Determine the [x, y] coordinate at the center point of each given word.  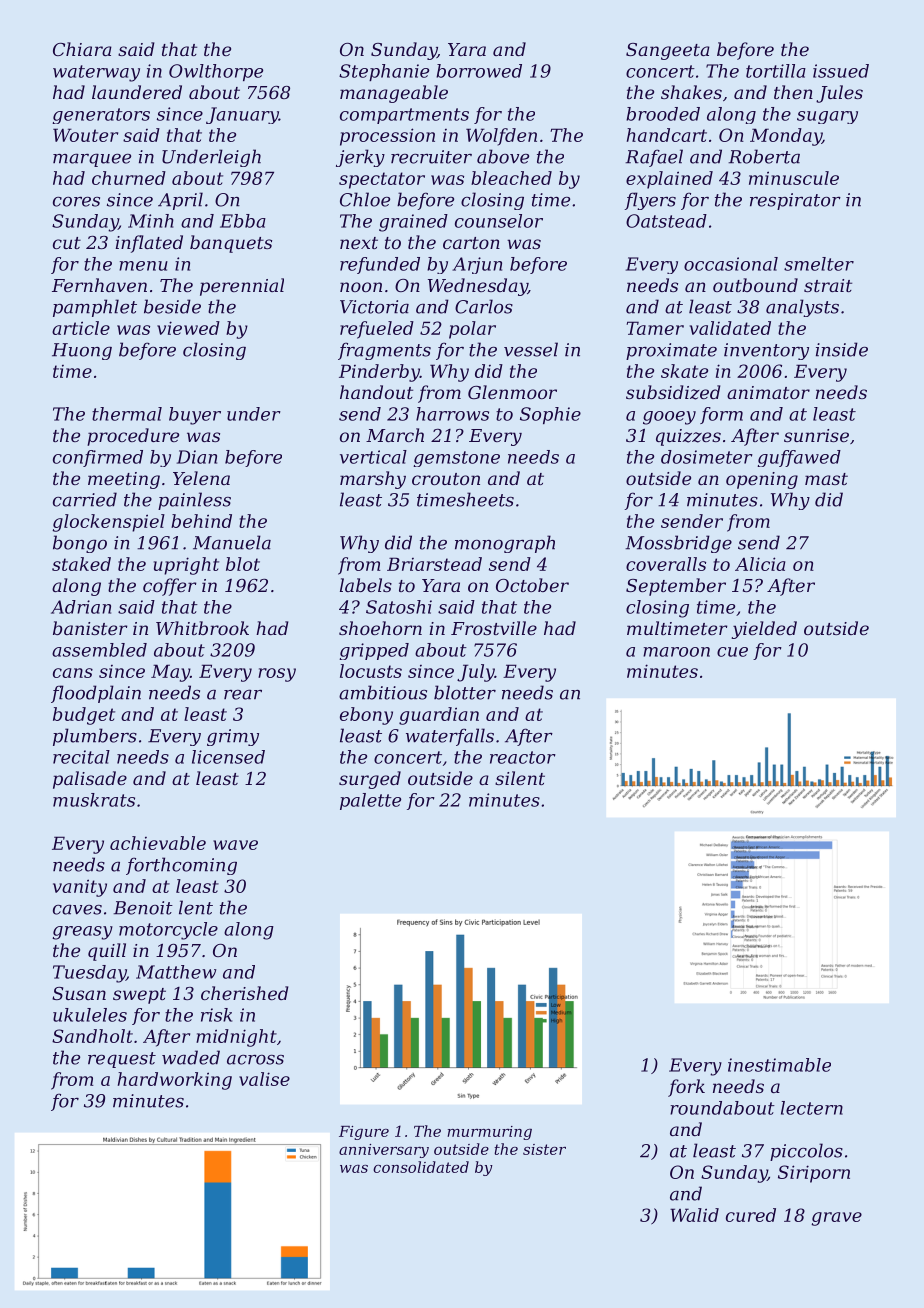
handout [376, 392]
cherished [244, 993]
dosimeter [707, 457]
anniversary [384, 1151]
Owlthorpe [216, 72]
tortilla [776, 71]
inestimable [779, 1065]
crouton [446, 479]
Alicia [760, 564]
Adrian [81, 607]
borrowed [479, 71]
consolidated [421, 1167]
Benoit [143, 908]
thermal [127, 414]
